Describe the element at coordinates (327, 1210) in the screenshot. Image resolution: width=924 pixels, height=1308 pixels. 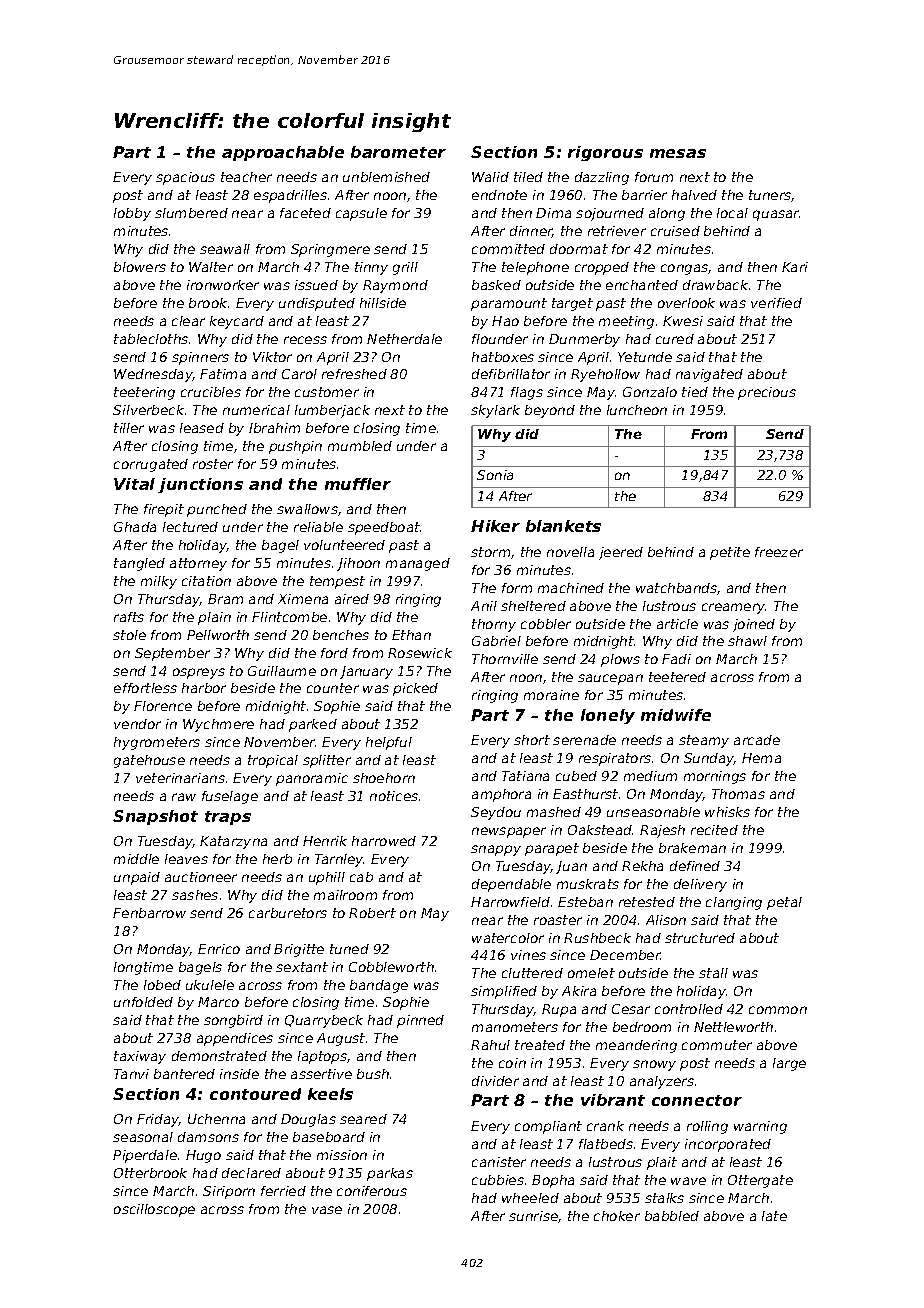
I see `vase` at that location.
